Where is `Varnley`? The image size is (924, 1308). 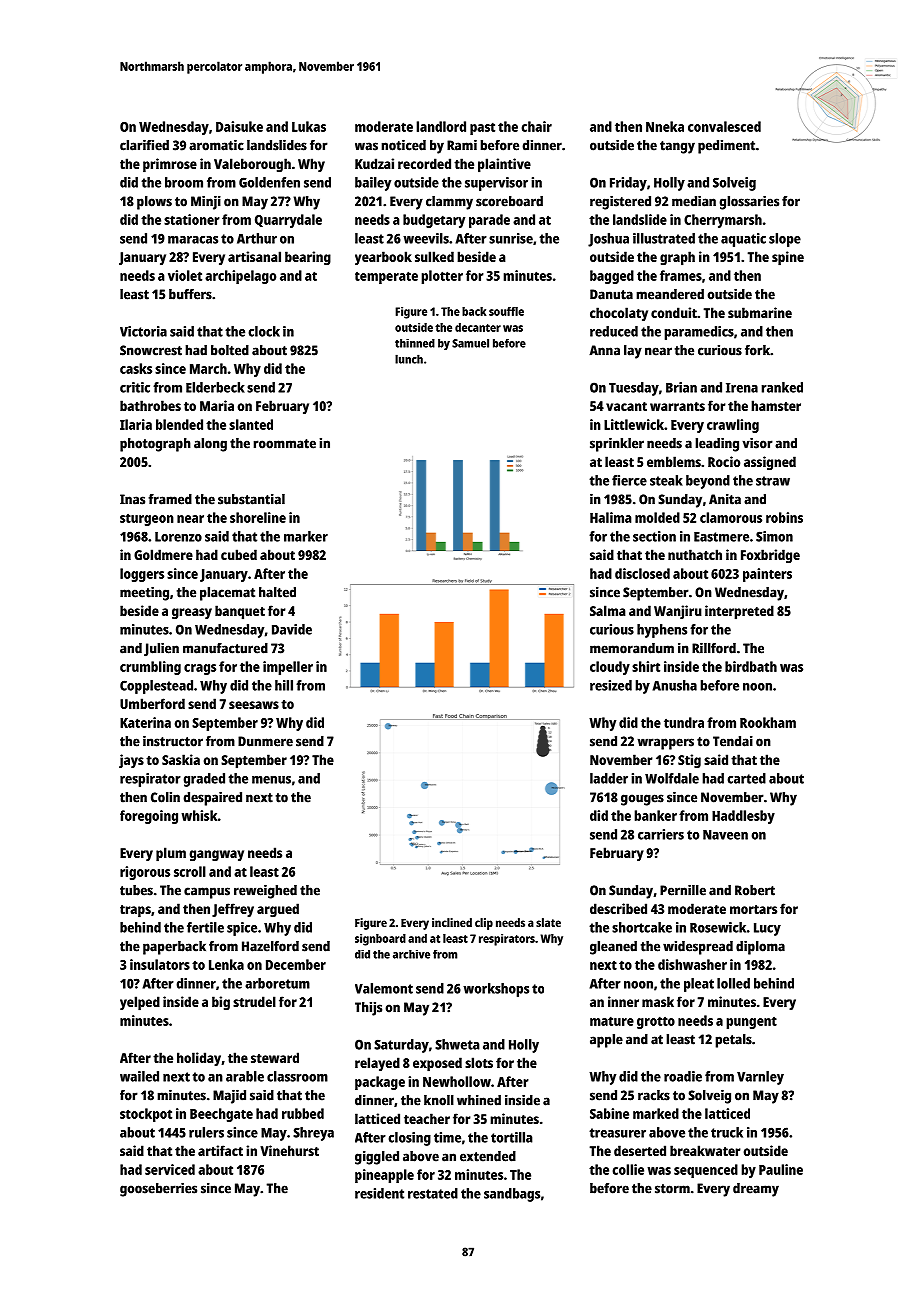
Varnley is located at coordinates (760, 1078).
